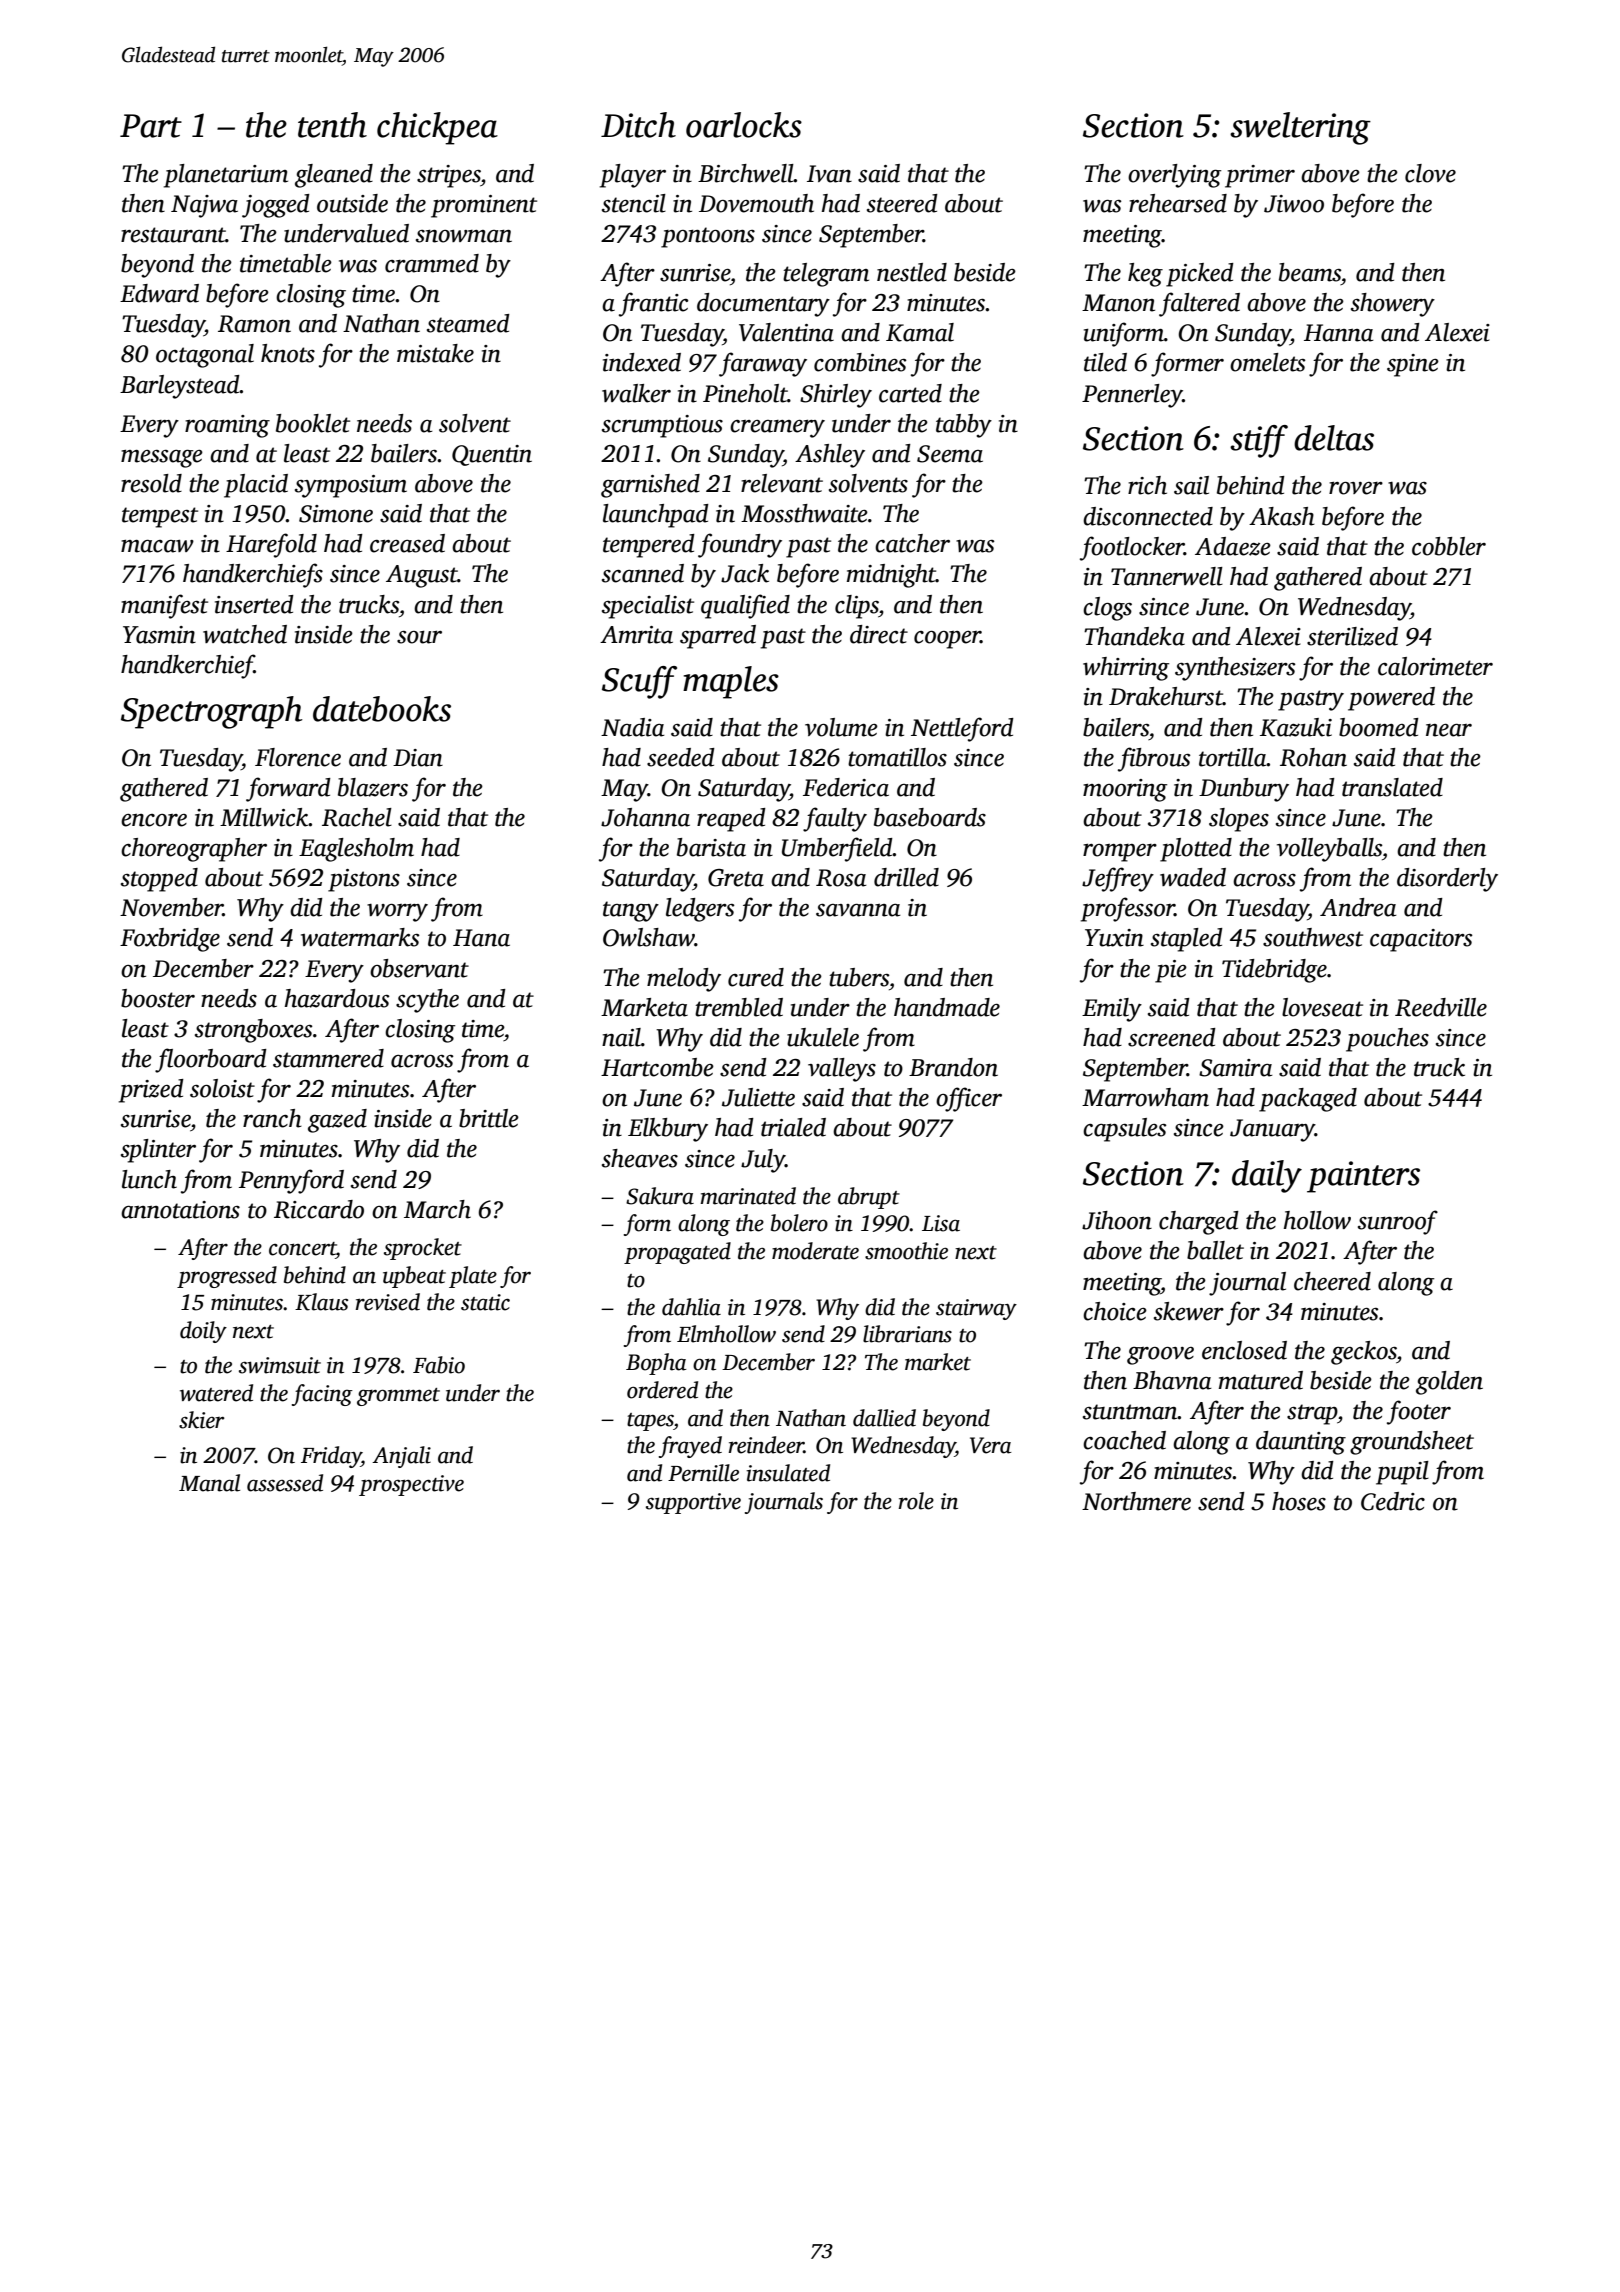  Describe the element at coordinates (158, 1151) in the image. I see `splinter` at that location.
